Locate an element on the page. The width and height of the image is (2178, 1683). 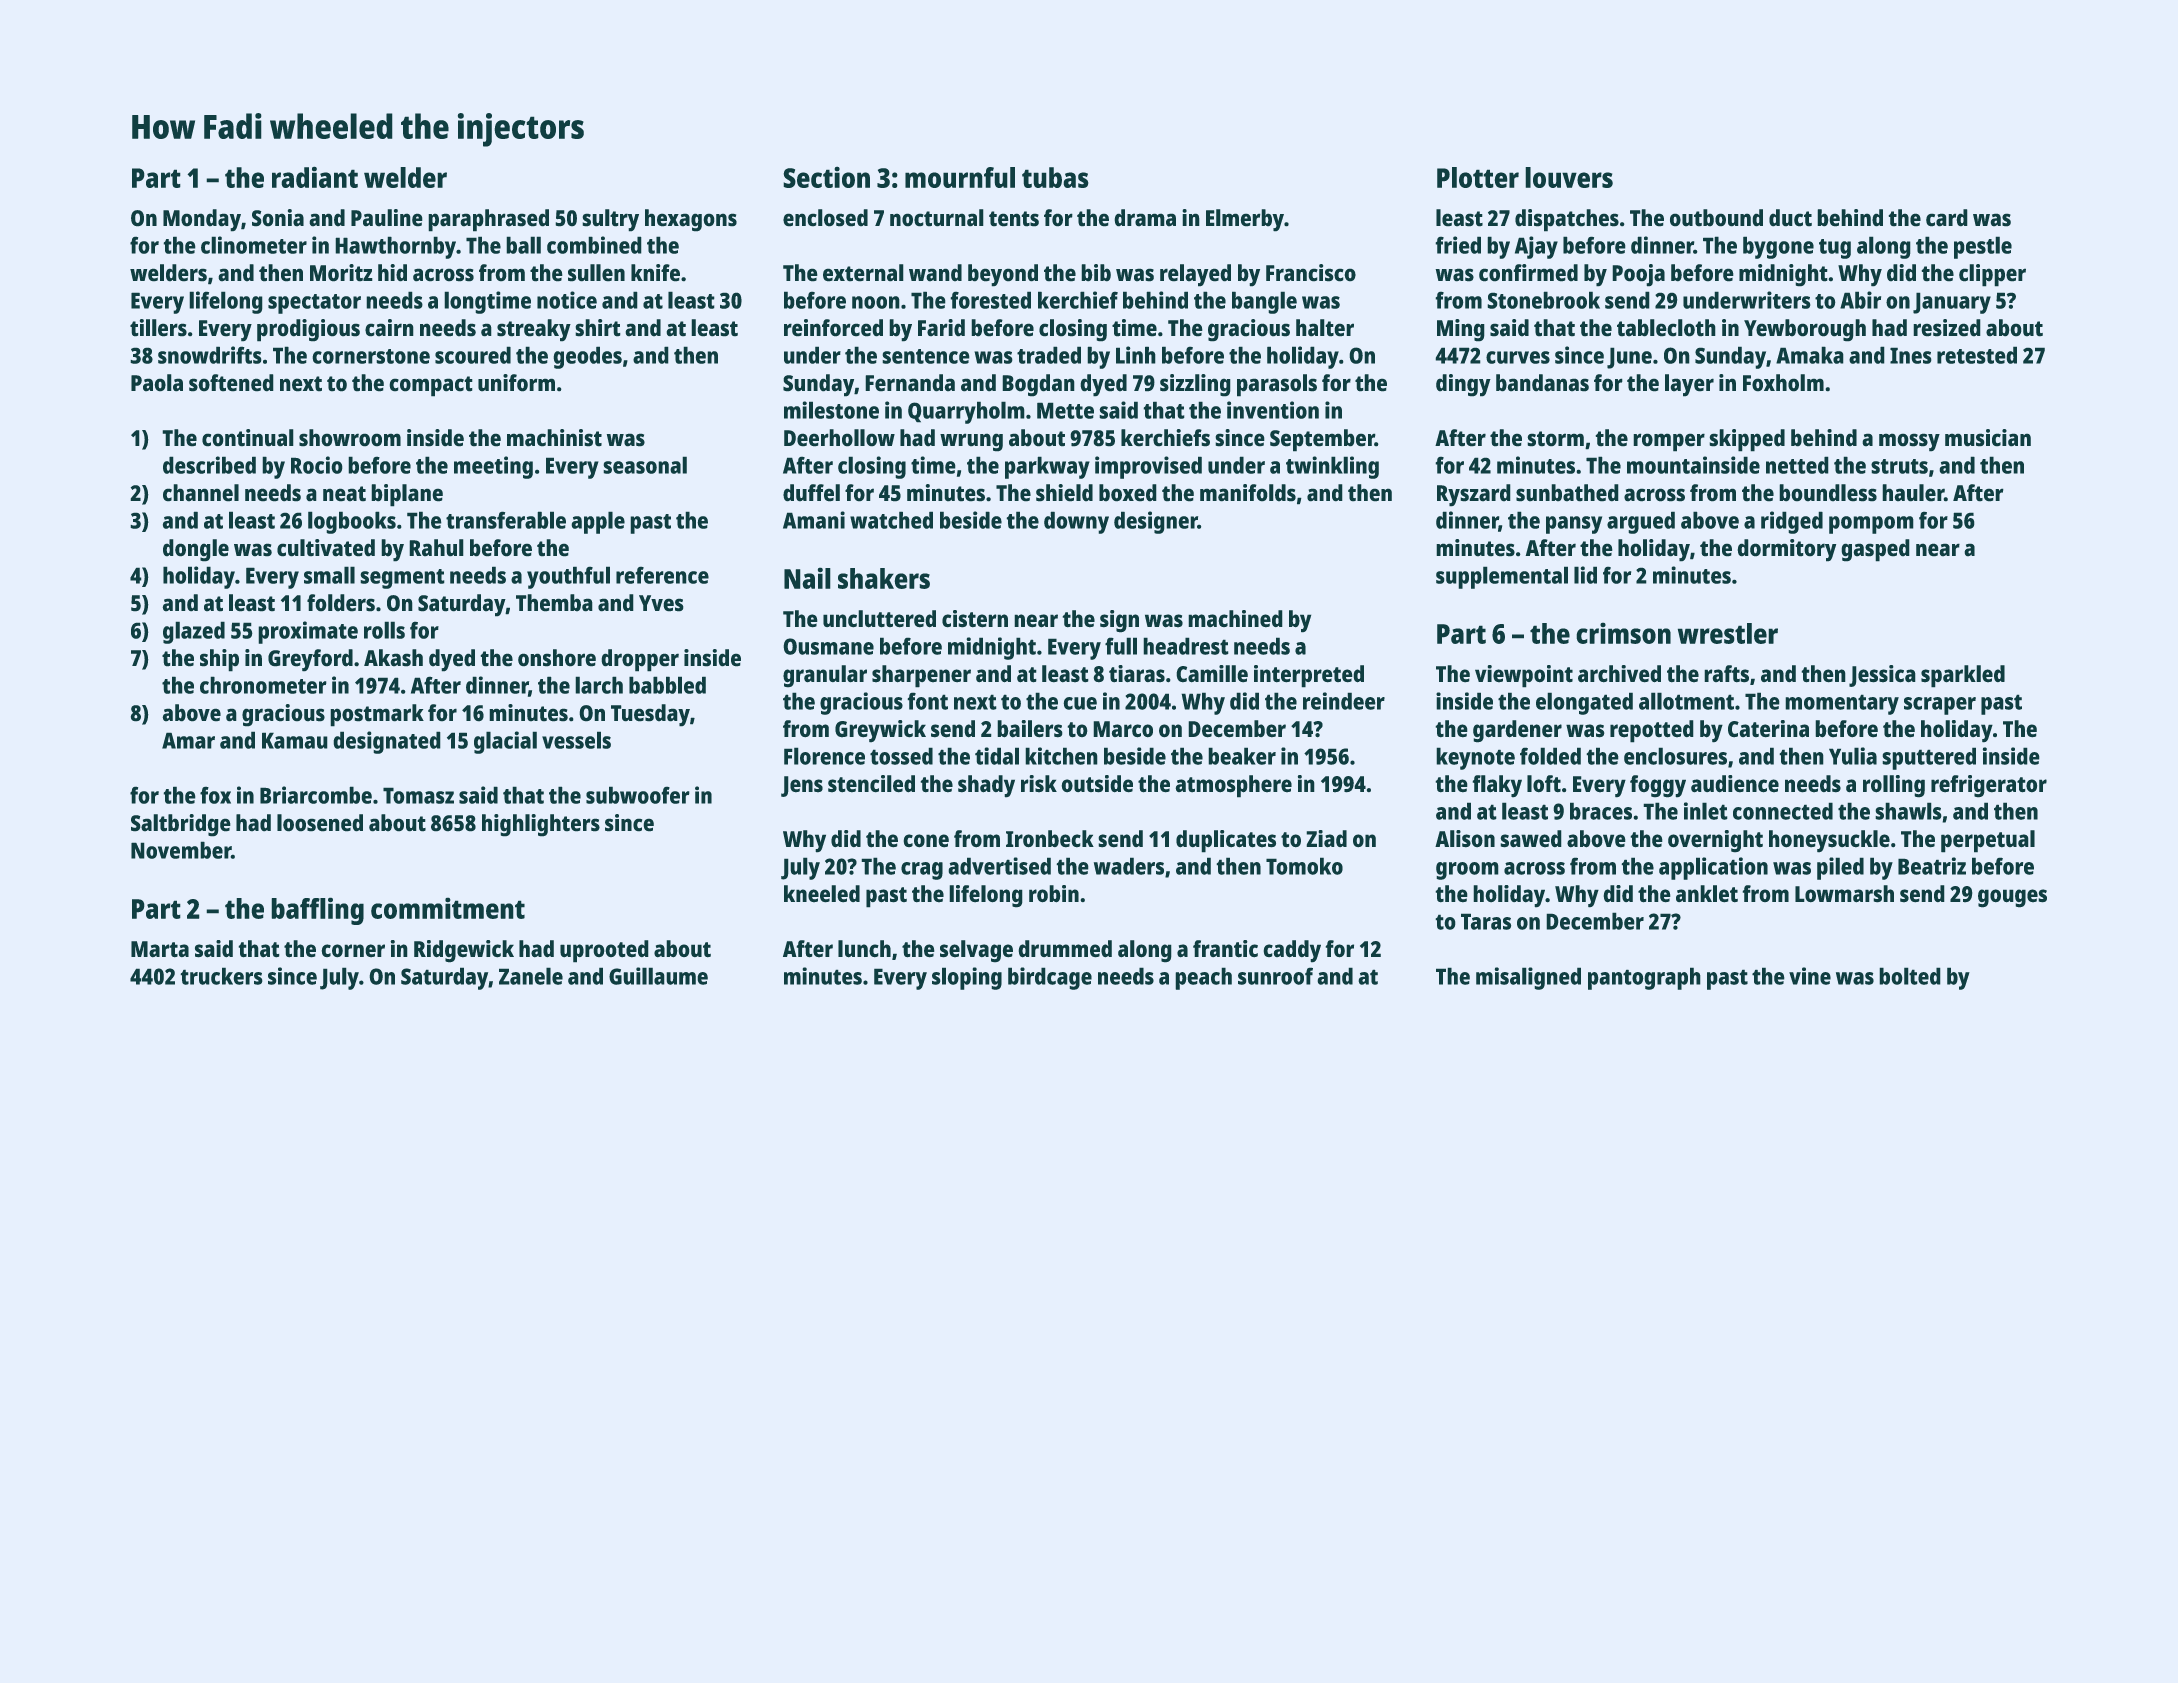
Guillaume is located at coordinates (658, 976).
